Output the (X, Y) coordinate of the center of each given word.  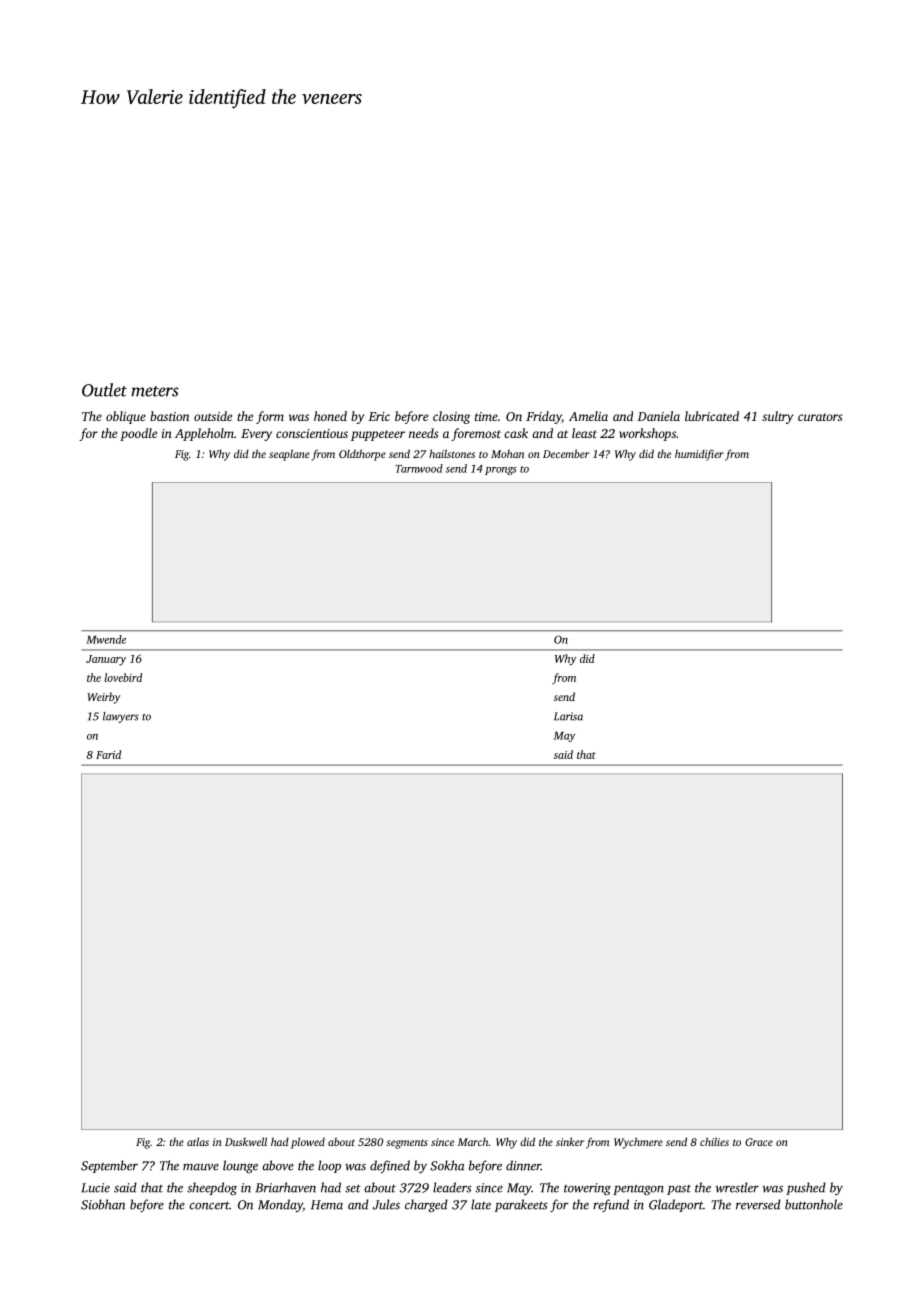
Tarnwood (419, 468)
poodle (138, 434)
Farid (108, 754)
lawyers (121, 717)
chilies (714, 1141)
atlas (198, 1141)
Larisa (568, 716)
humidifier (699, 455)
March (473, 1141)
